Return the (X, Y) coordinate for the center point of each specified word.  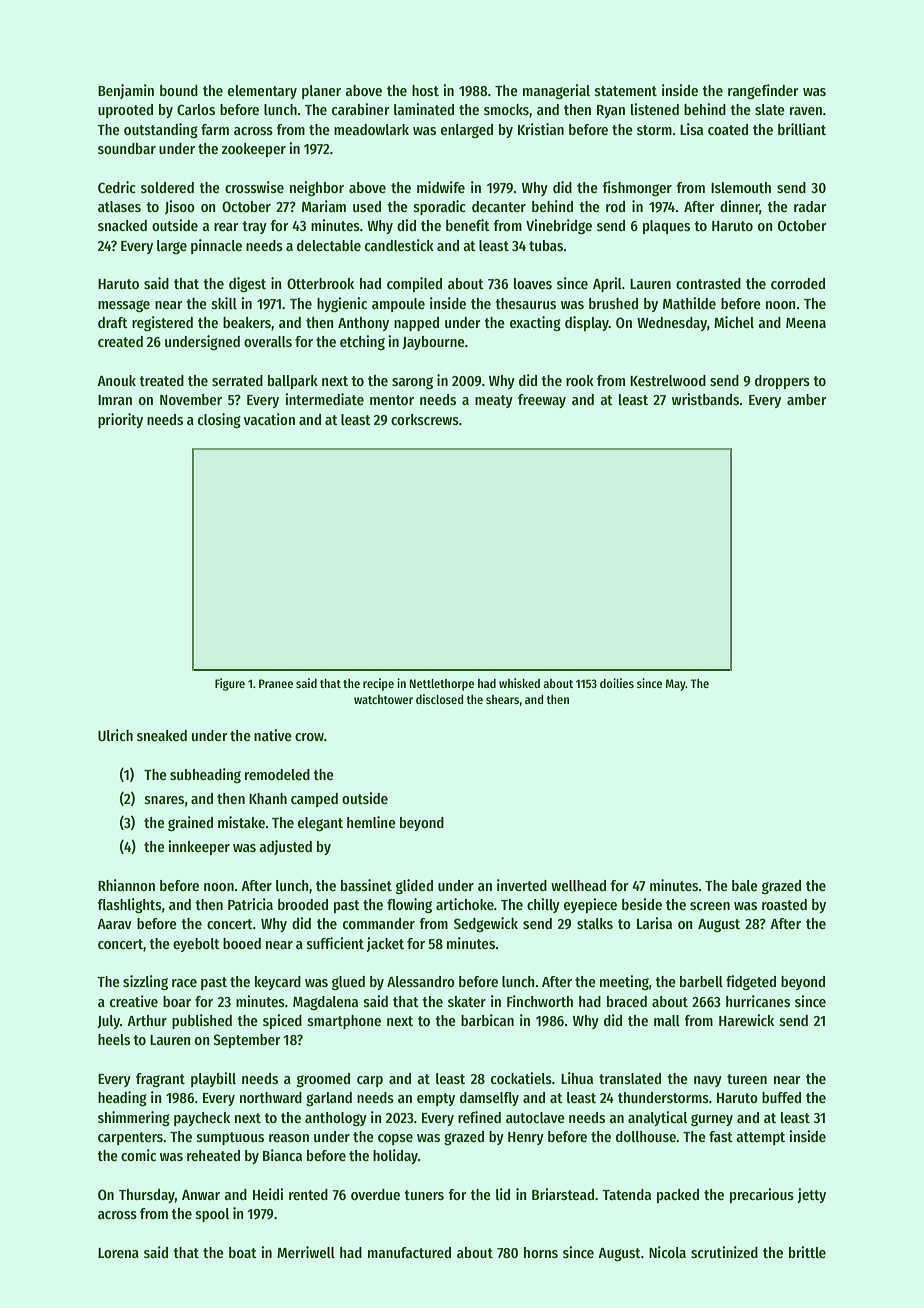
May (676, 685)
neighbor (317, 189)
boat (243, 1252)
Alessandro (421, 981)
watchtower (383, 699)
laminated (424, 109)
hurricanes (758, 1001)
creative (134, 1001)
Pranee (276, 683)
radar (810, 206)
